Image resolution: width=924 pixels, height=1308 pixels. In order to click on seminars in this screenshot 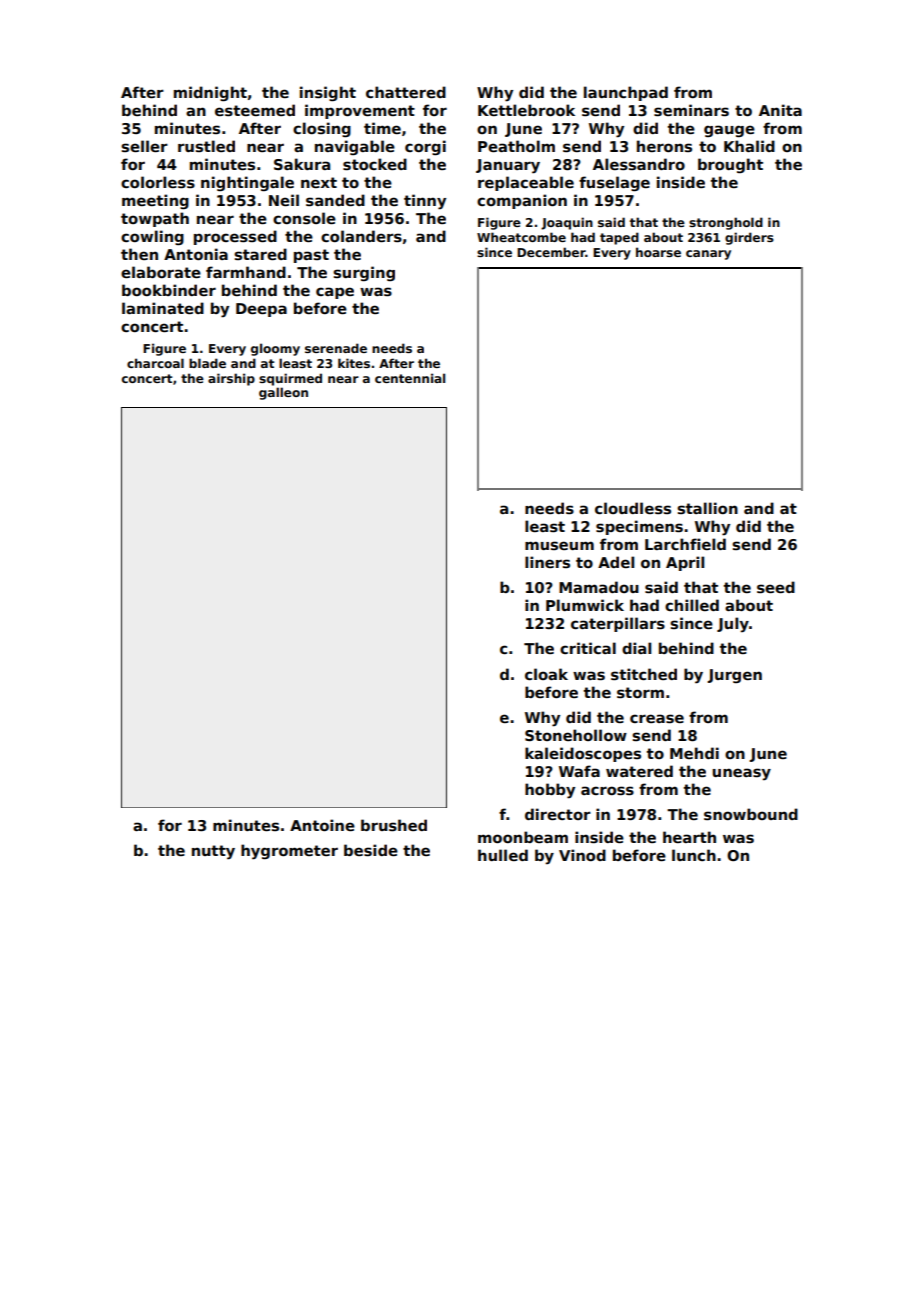, I will do `click(691, 110)`.
